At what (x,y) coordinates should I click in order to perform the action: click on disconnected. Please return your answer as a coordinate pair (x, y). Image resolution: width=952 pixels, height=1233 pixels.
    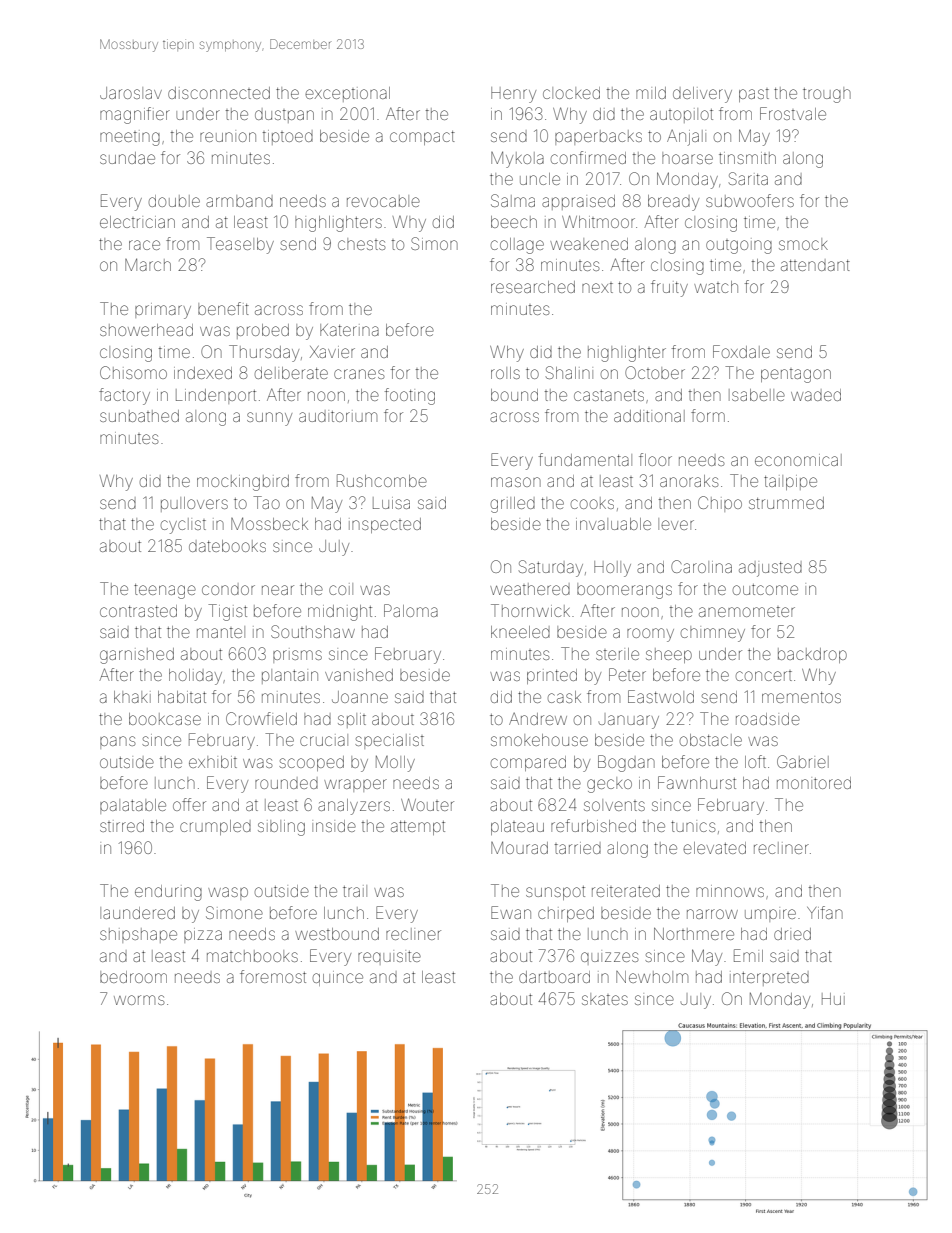
    Looking at the image, I should click on (219, 93).
